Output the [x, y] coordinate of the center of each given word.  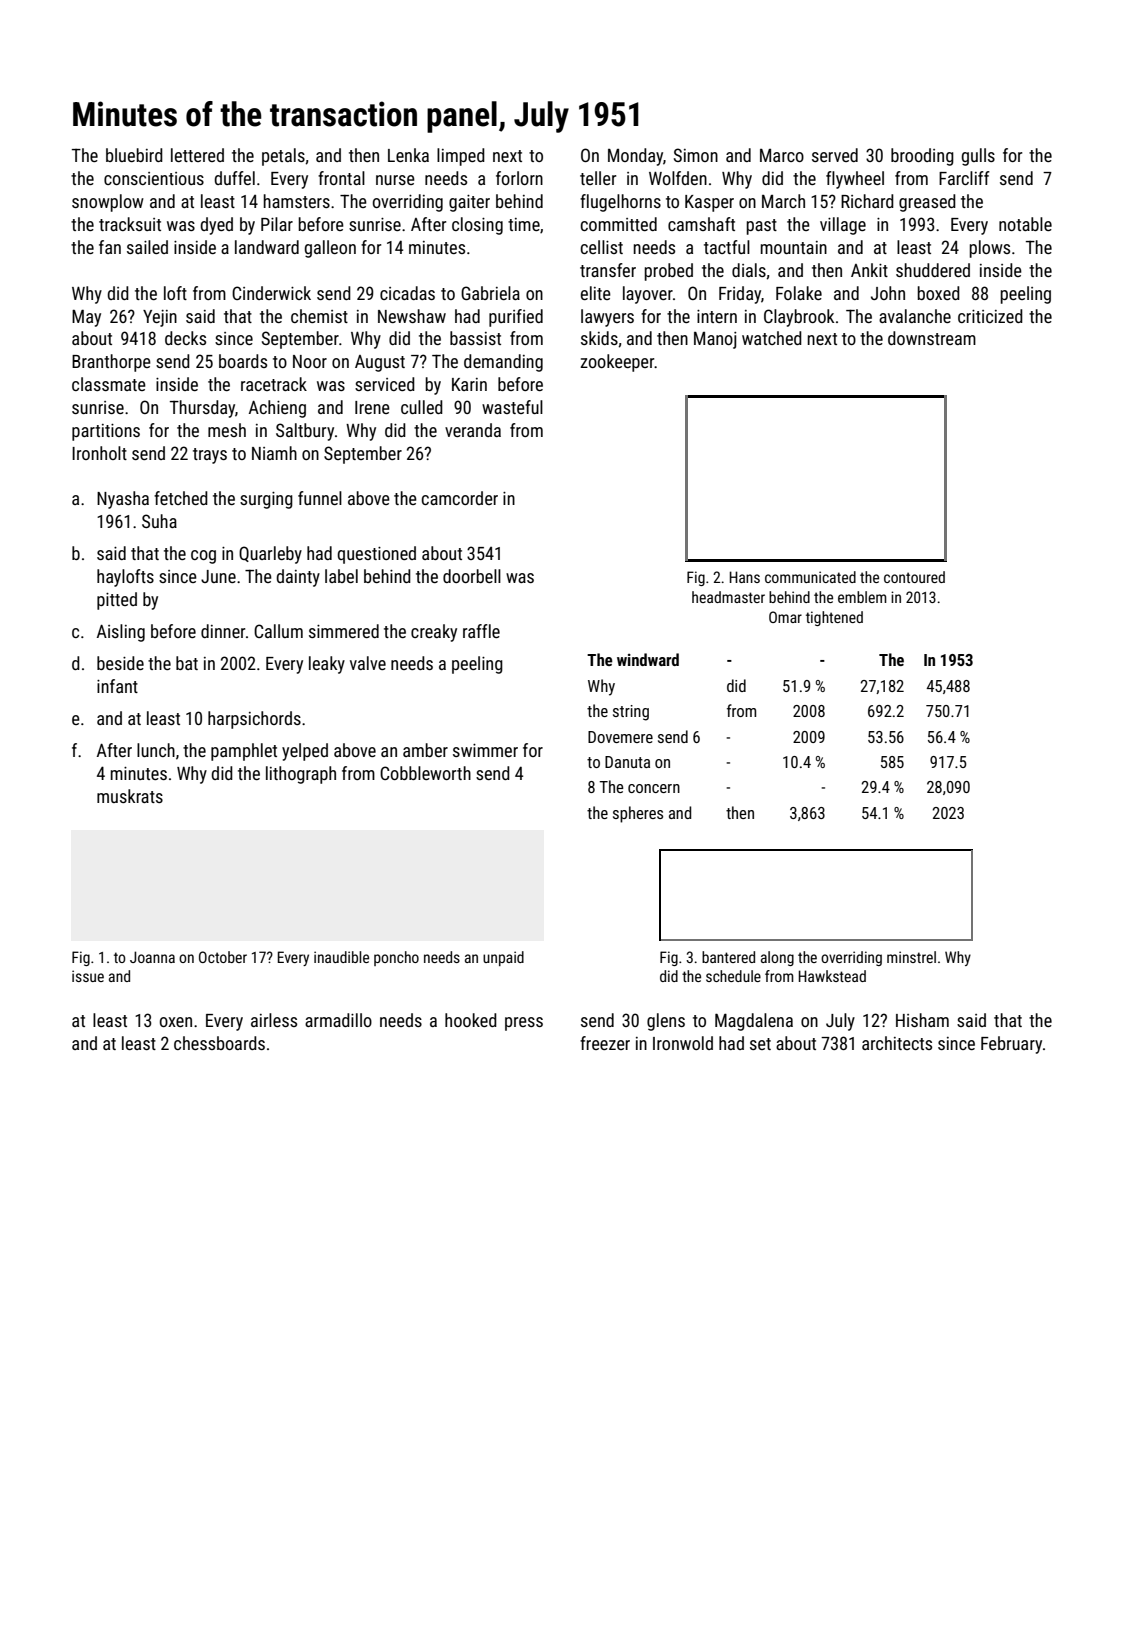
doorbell [472, 576]
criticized [990, 316]
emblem [862, 597]
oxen [176, 1022]
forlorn [519, 178]
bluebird [134, 155]
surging [266, 500]
